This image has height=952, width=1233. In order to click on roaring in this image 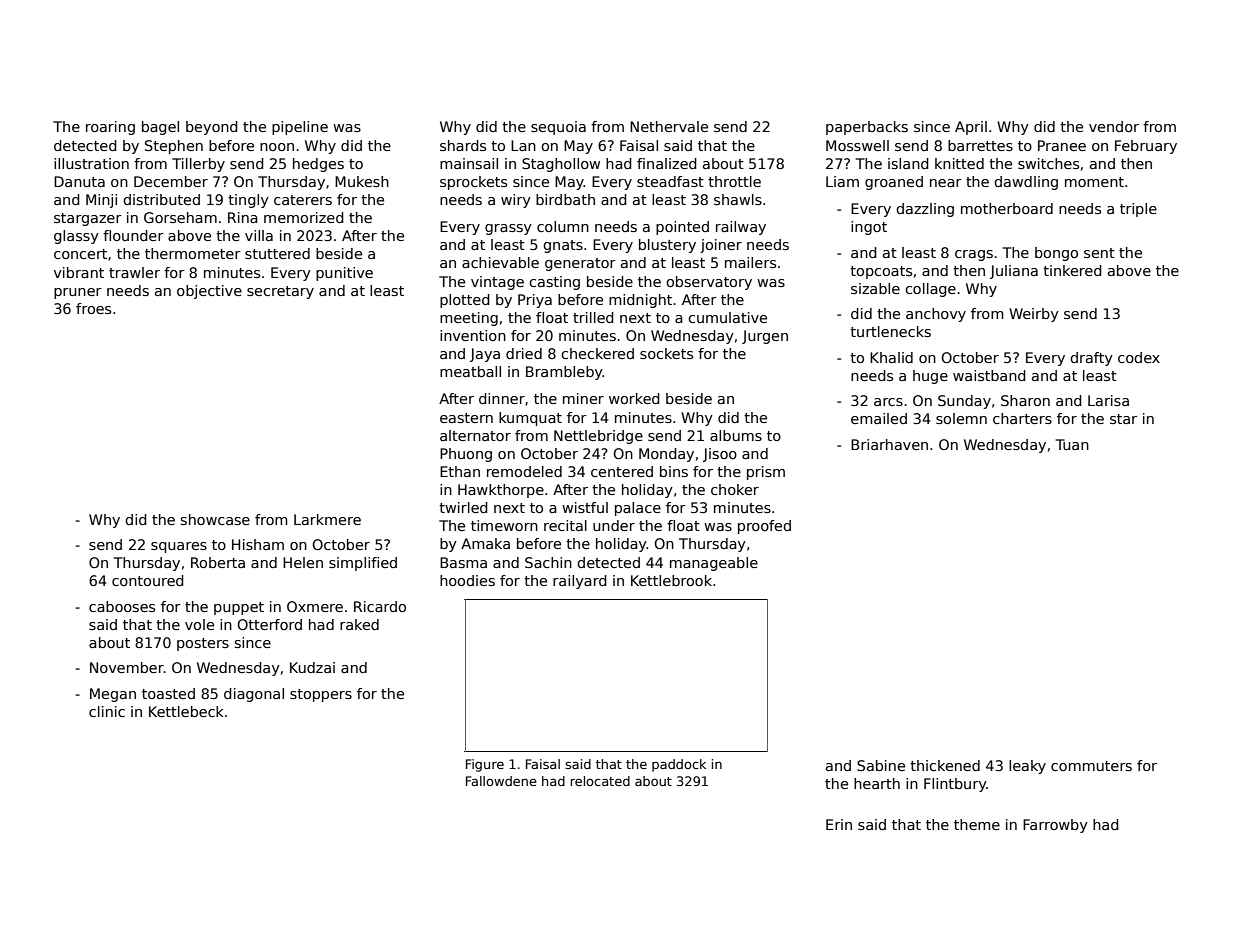, I will do `click(110, 128)`.
